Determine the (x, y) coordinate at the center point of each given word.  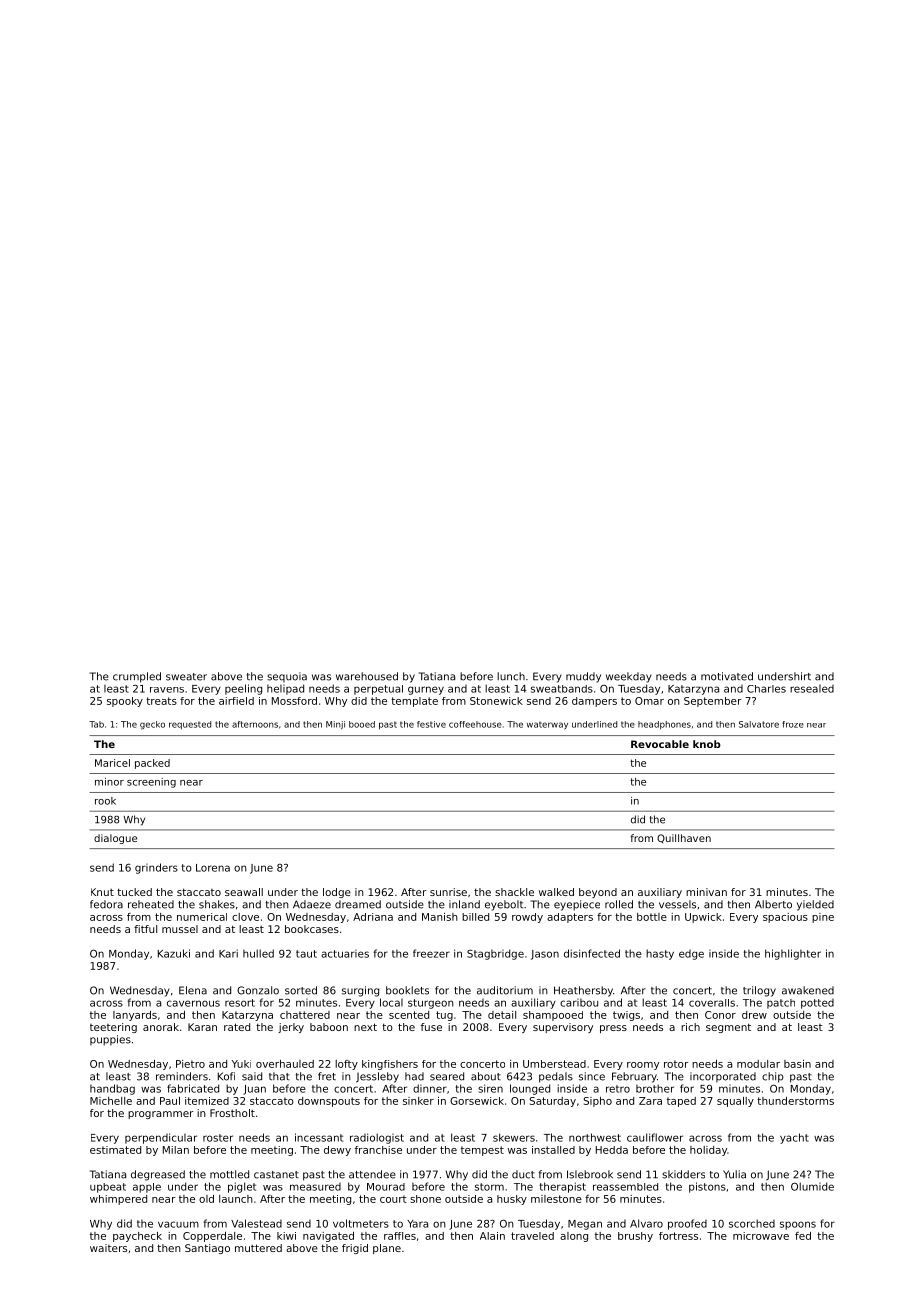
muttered (258, 1248)
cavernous (193, 1003)
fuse (431, 1027)
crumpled (137, 677)
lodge (337, 893)
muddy (583, 677)
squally (735, 1102)
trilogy (759, 991)
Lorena (213, 868)
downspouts (329, 1102)
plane (387, 1249)
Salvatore (759, 724)
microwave (761, 1236)
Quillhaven (684, 838)
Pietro (190, 1064)
